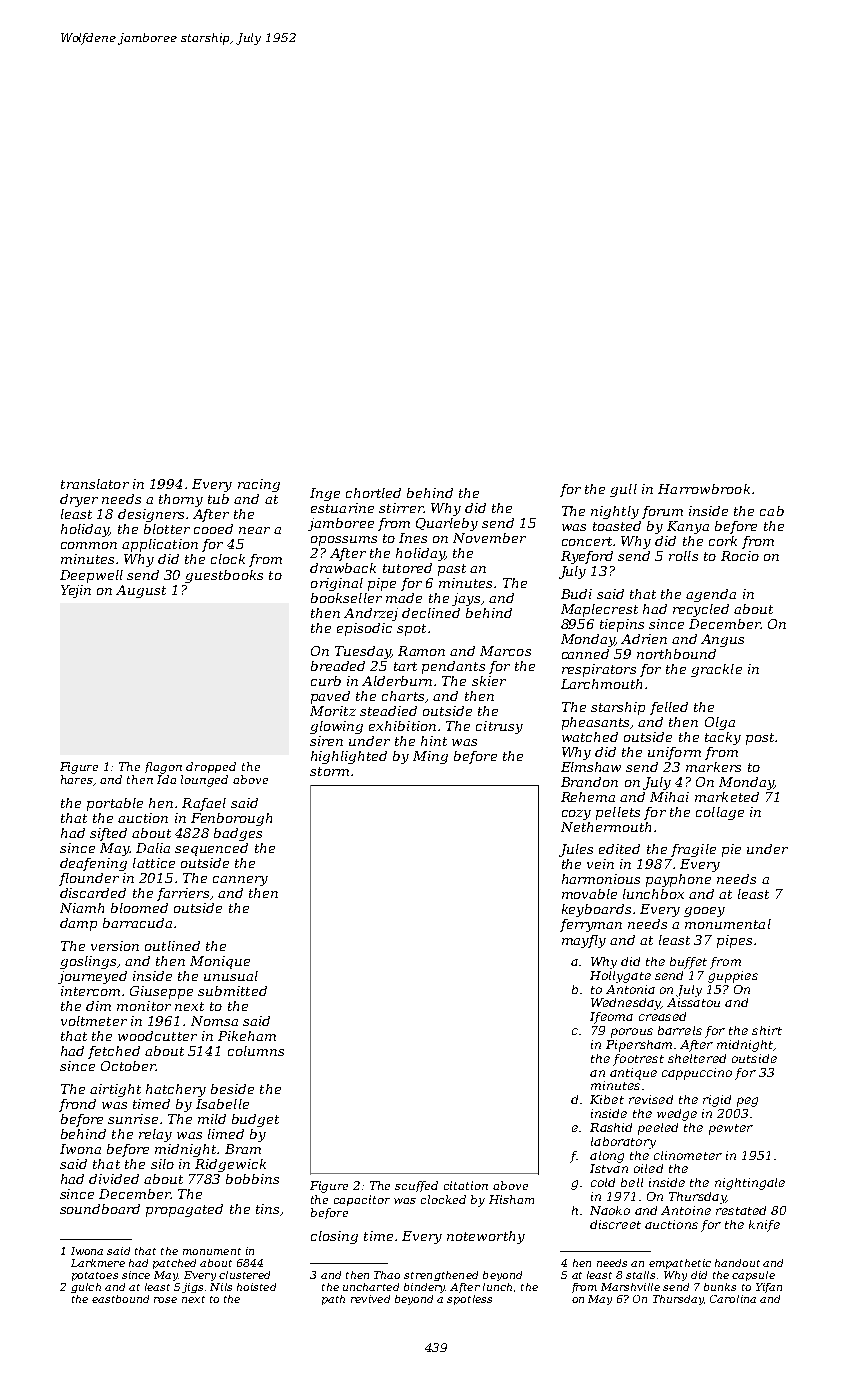 This screenshot has height=1400, width=849. Describe the element at coordinates (607, 1157) in the screenshot. I see `along` at that location.
